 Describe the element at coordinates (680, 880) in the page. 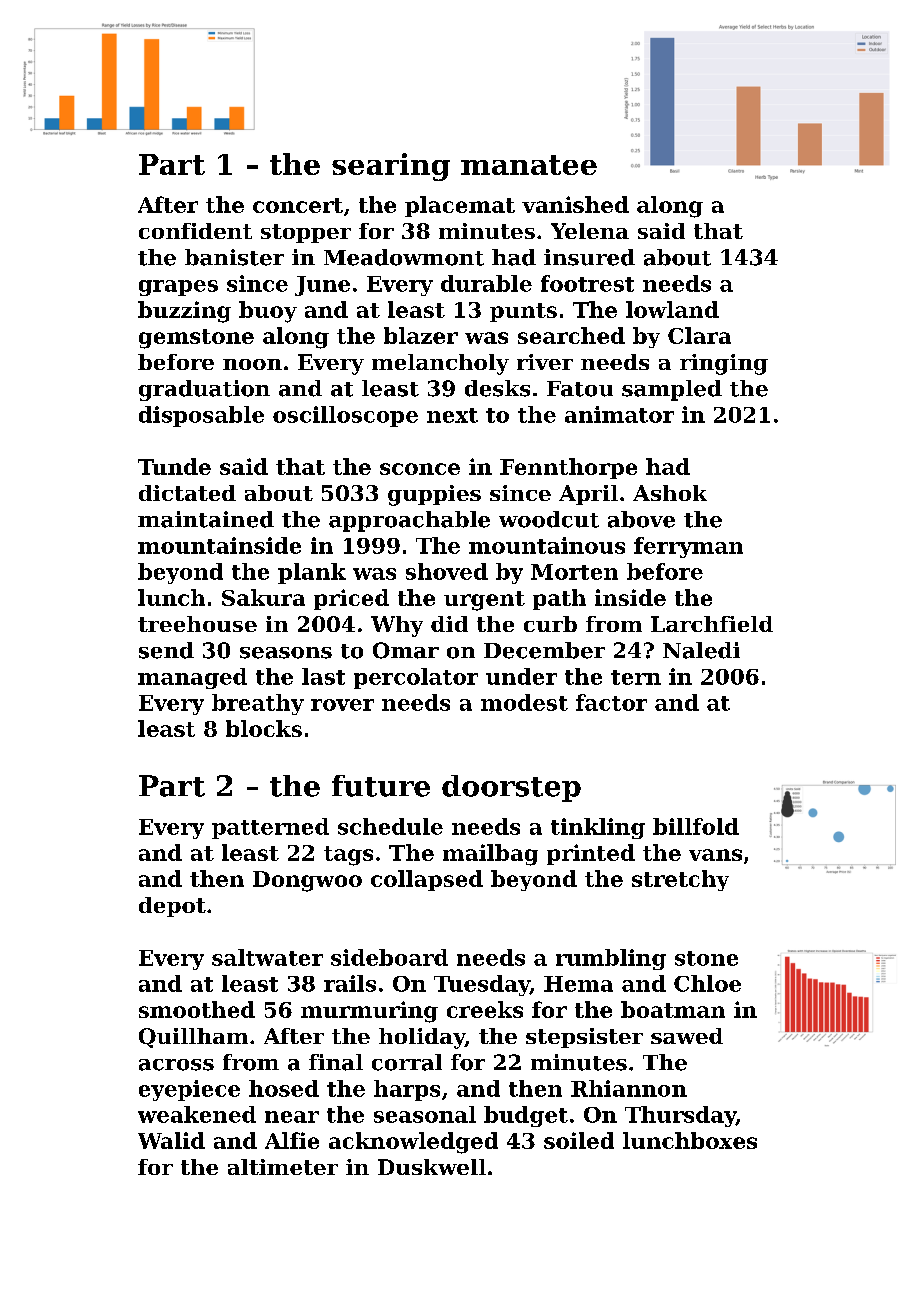

I see `stretchy` at that location.
